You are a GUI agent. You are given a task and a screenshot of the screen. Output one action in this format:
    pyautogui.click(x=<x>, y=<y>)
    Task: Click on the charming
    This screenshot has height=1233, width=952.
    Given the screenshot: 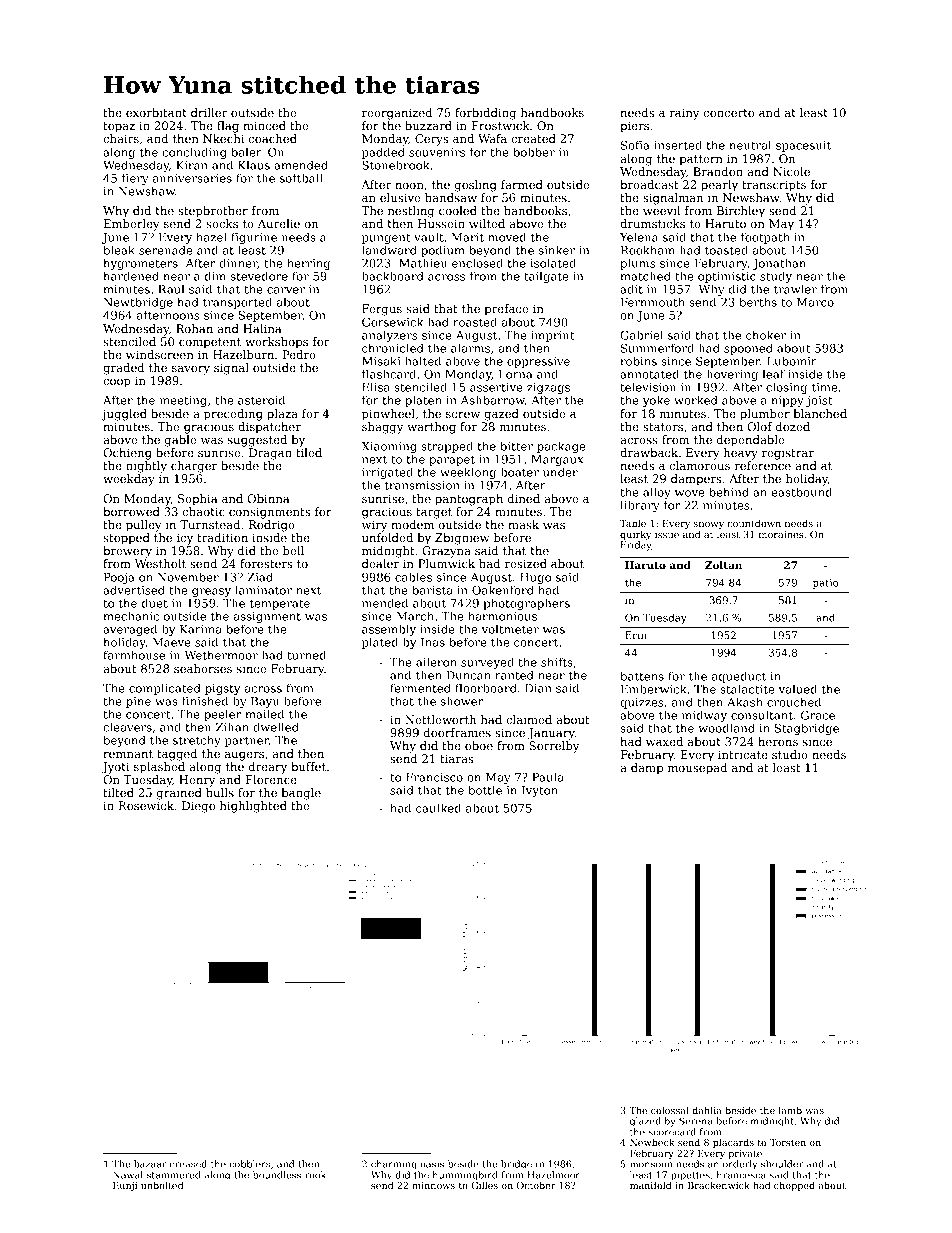 What is the action you would take?
    pyautogui.click(x=394, y=1165)
